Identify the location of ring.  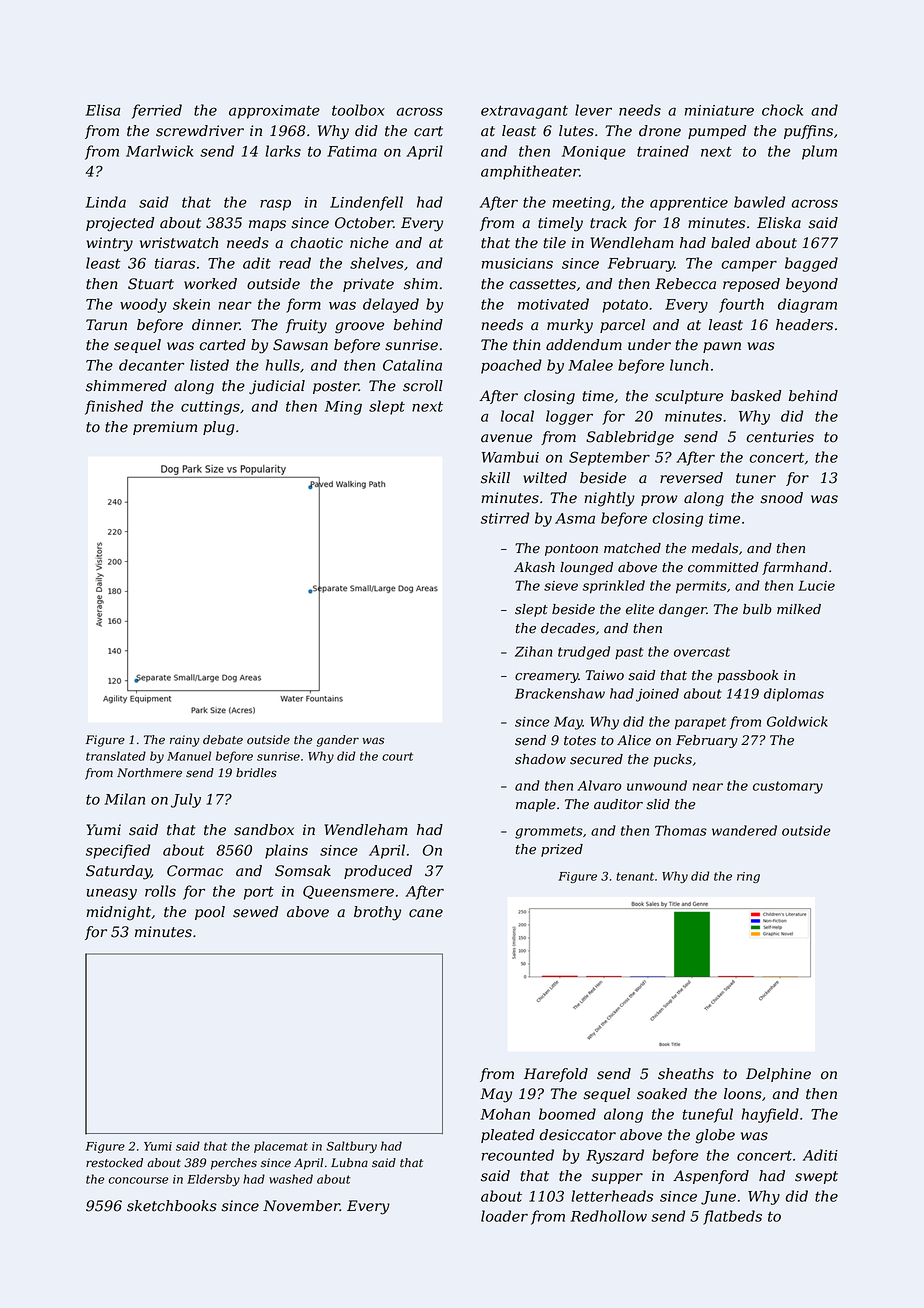
(748, 877).
